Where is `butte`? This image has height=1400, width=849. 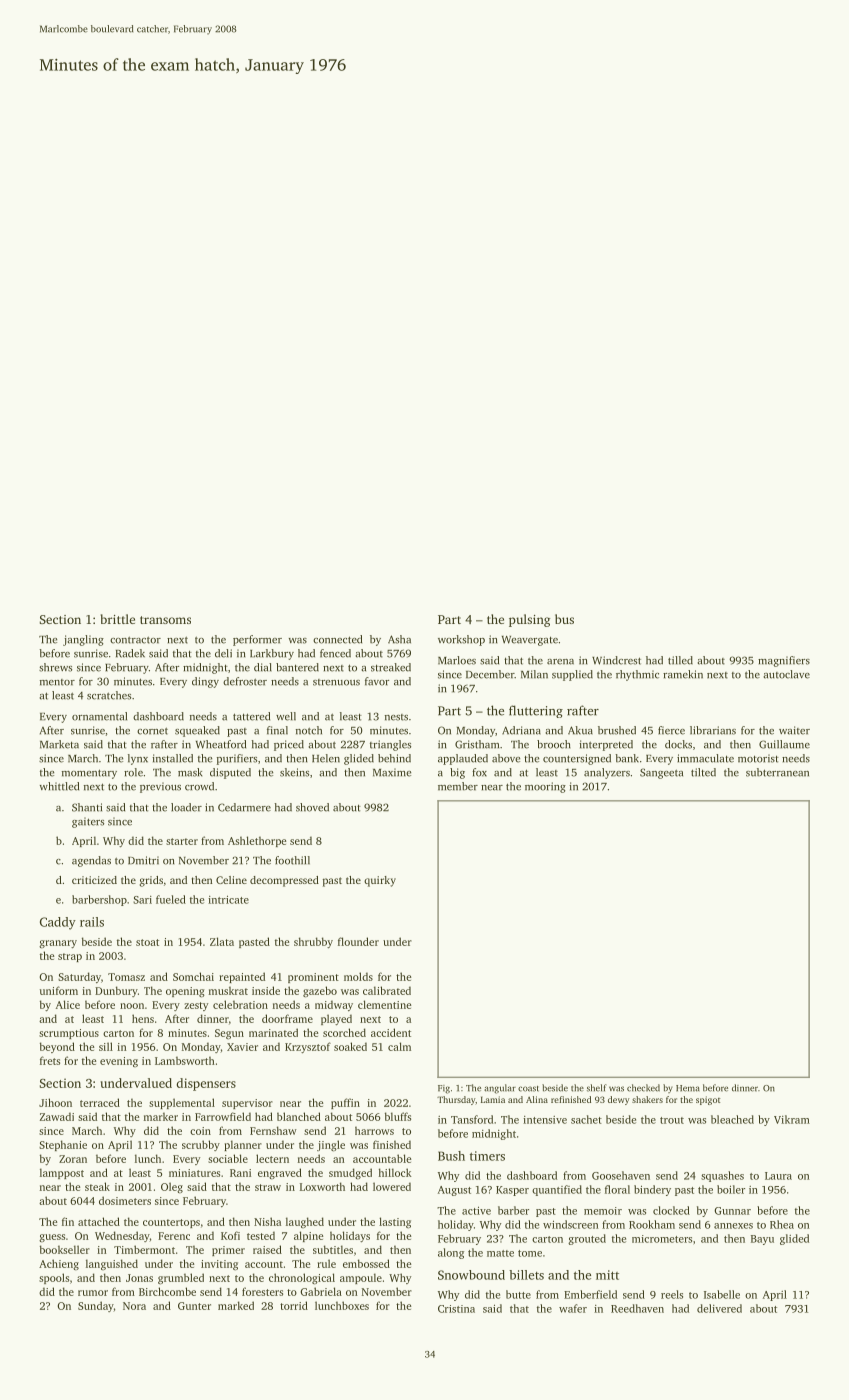
butte is located at coordinates (518, 1294).
